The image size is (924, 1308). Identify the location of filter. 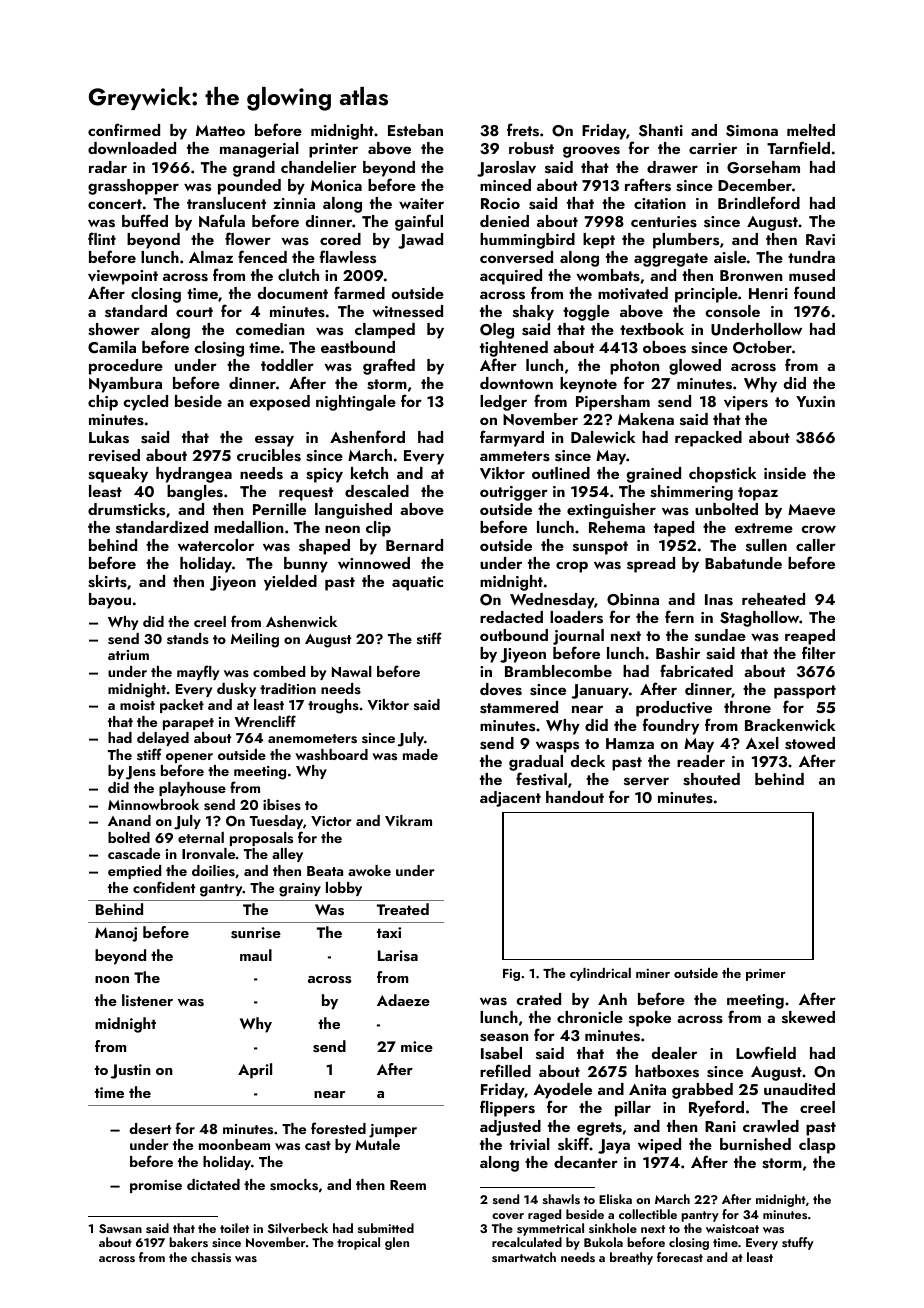
(819, 652).
